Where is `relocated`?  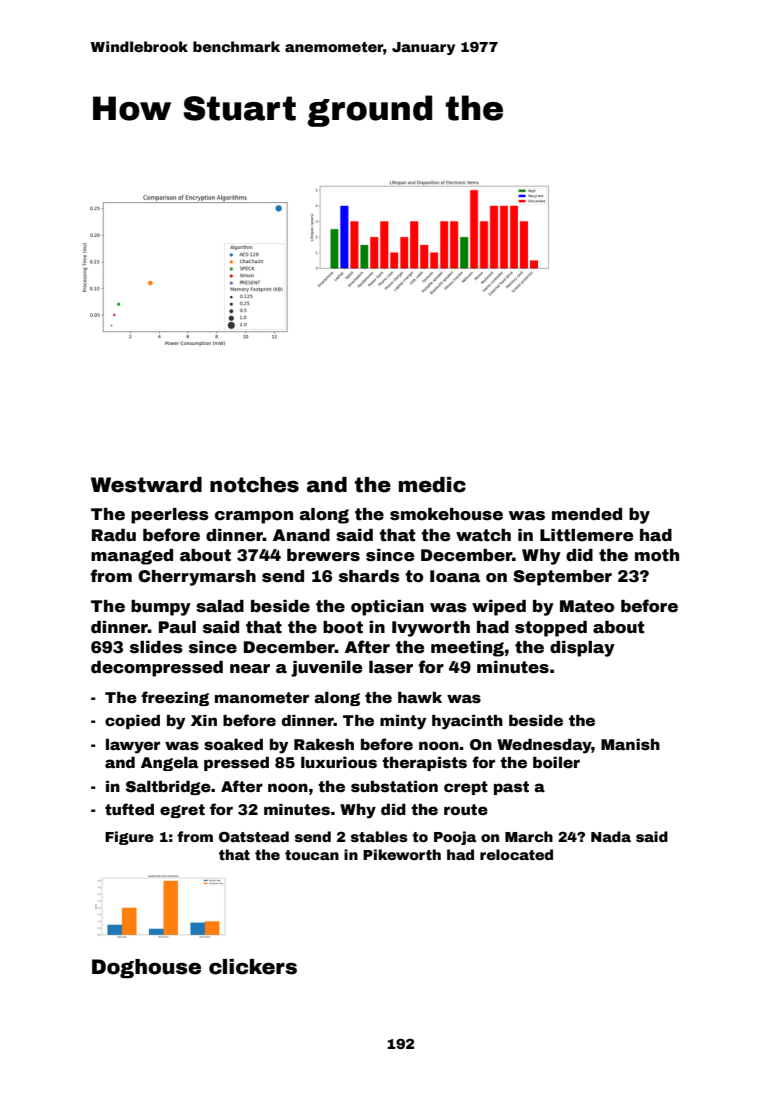 relocated is located at coordinates (516, 854).
